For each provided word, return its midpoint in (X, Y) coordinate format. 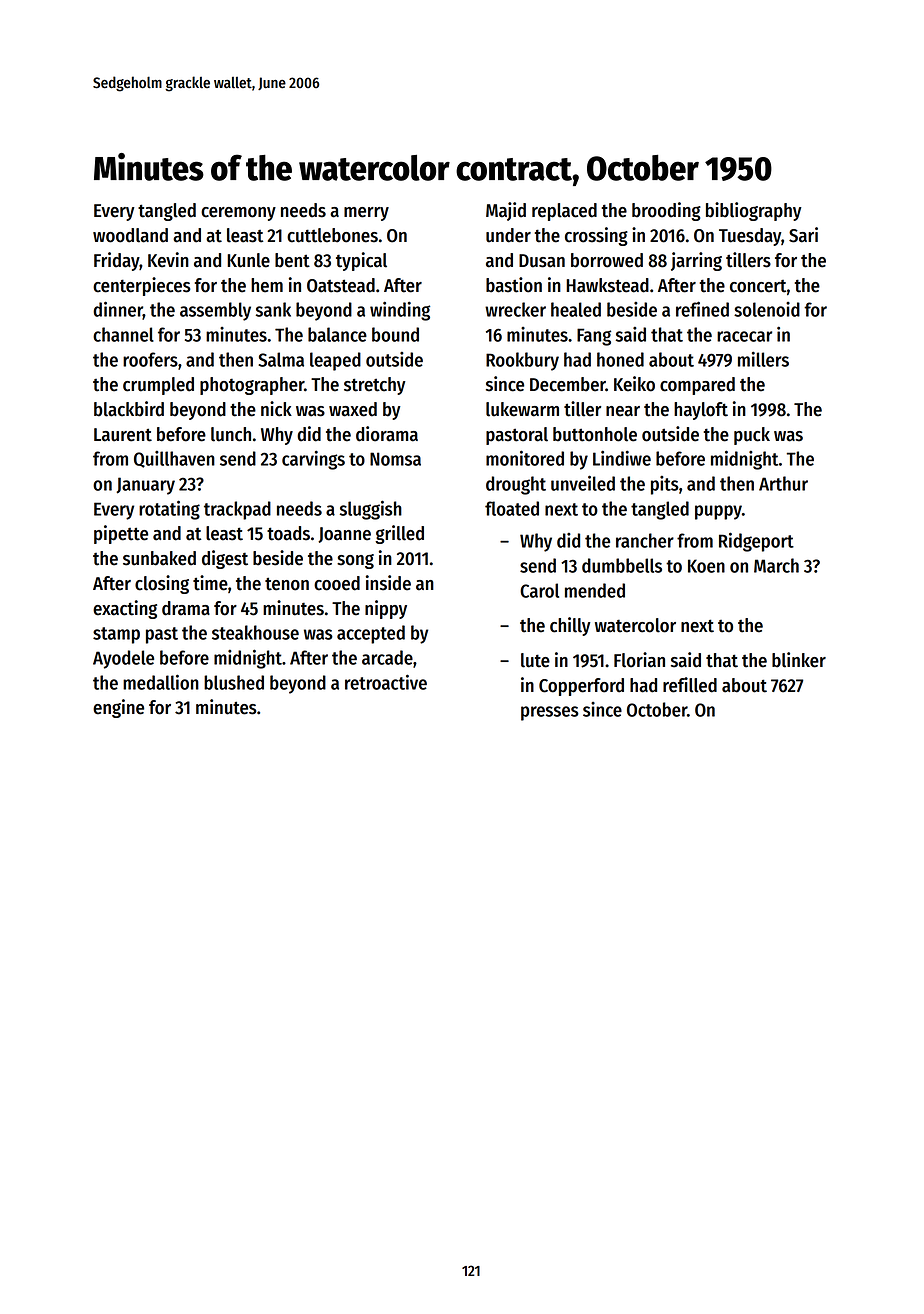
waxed (353, 409)
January (145, 486)
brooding (666, 211)
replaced (564, 212)
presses (550, 713)
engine (118, 708)
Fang (594, 337)
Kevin (168, 260)
